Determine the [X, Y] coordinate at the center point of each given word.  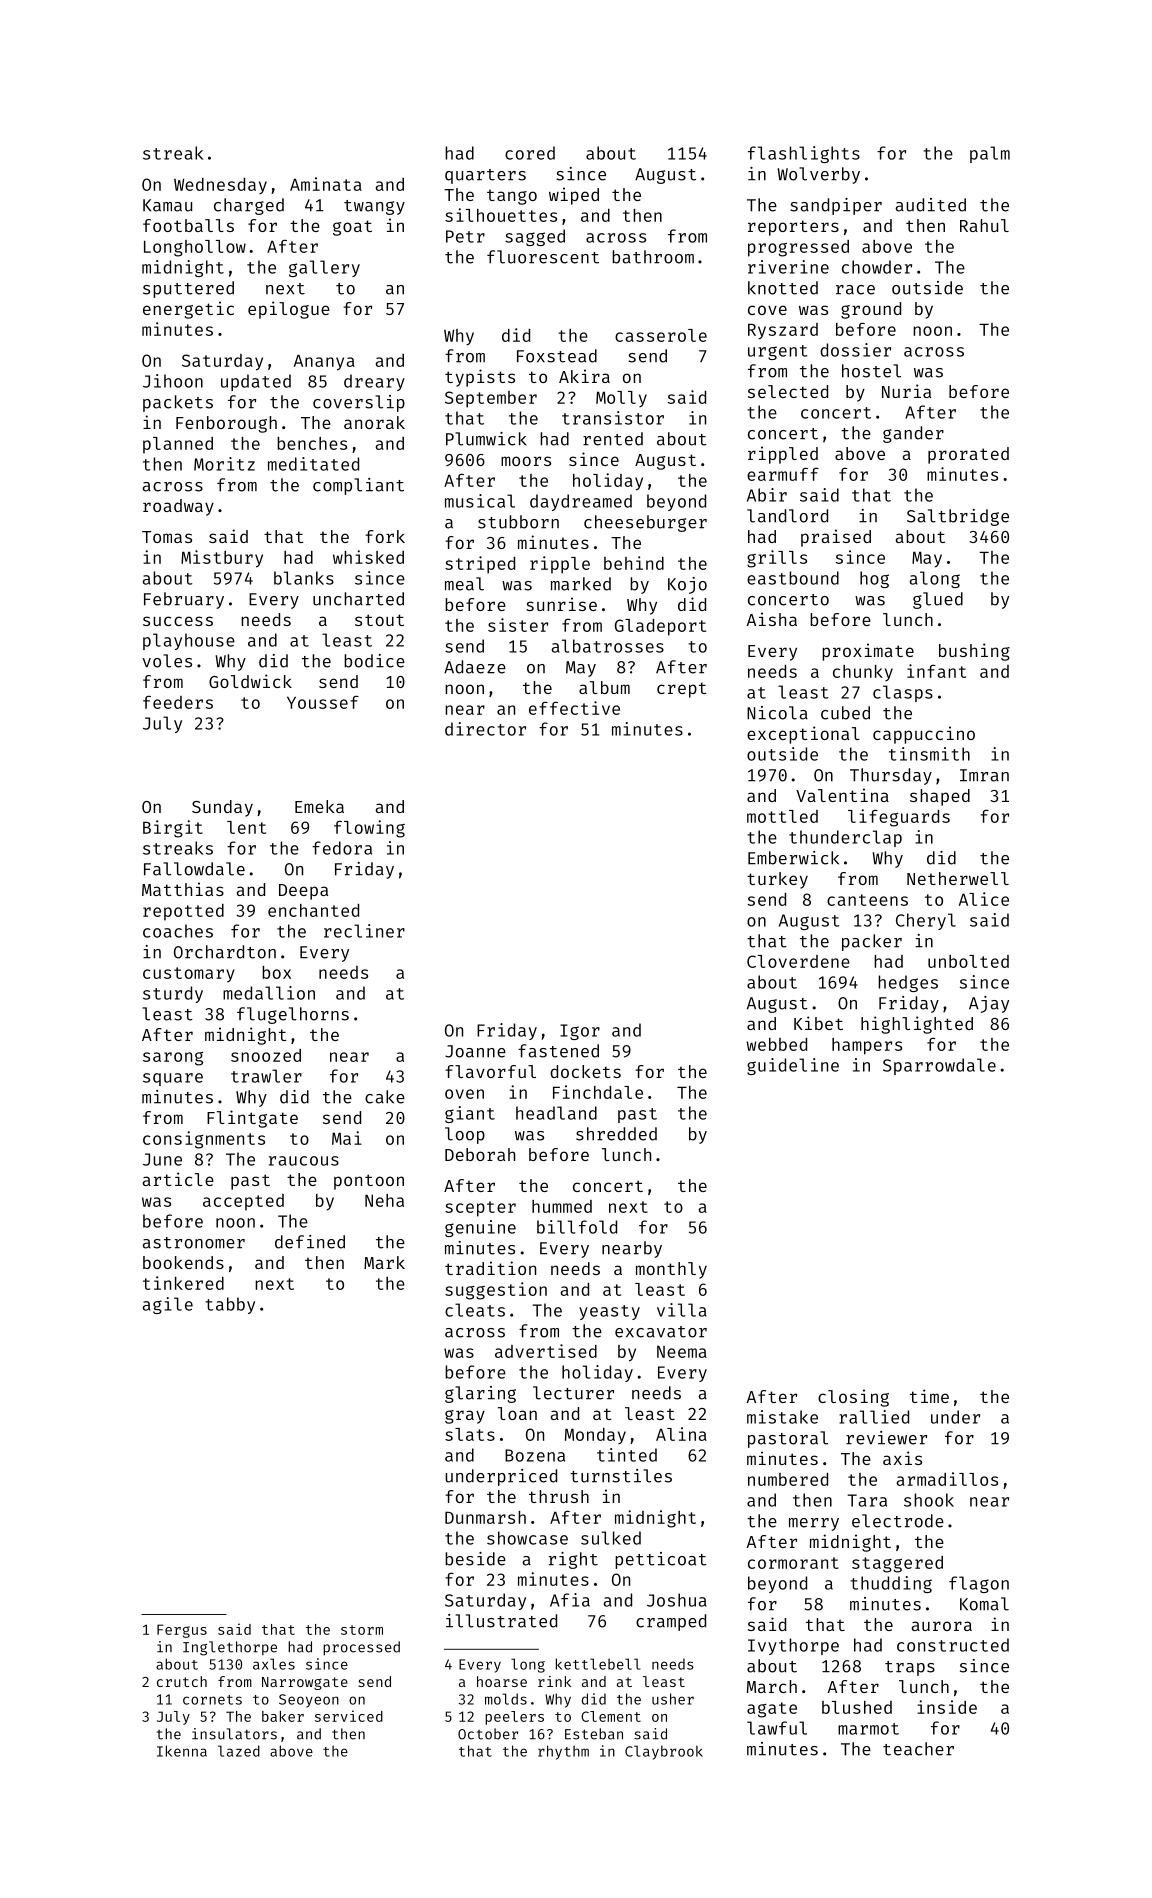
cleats [475, 1310]
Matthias [183, 889]
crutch [182, 1681]
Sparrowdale [939, 1066]
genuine [480, 1228]
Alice [984, 899]
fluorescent [543, 257]
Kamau [167, 205]
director [485, 729]
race [855, 290]
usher [673, 1699]
